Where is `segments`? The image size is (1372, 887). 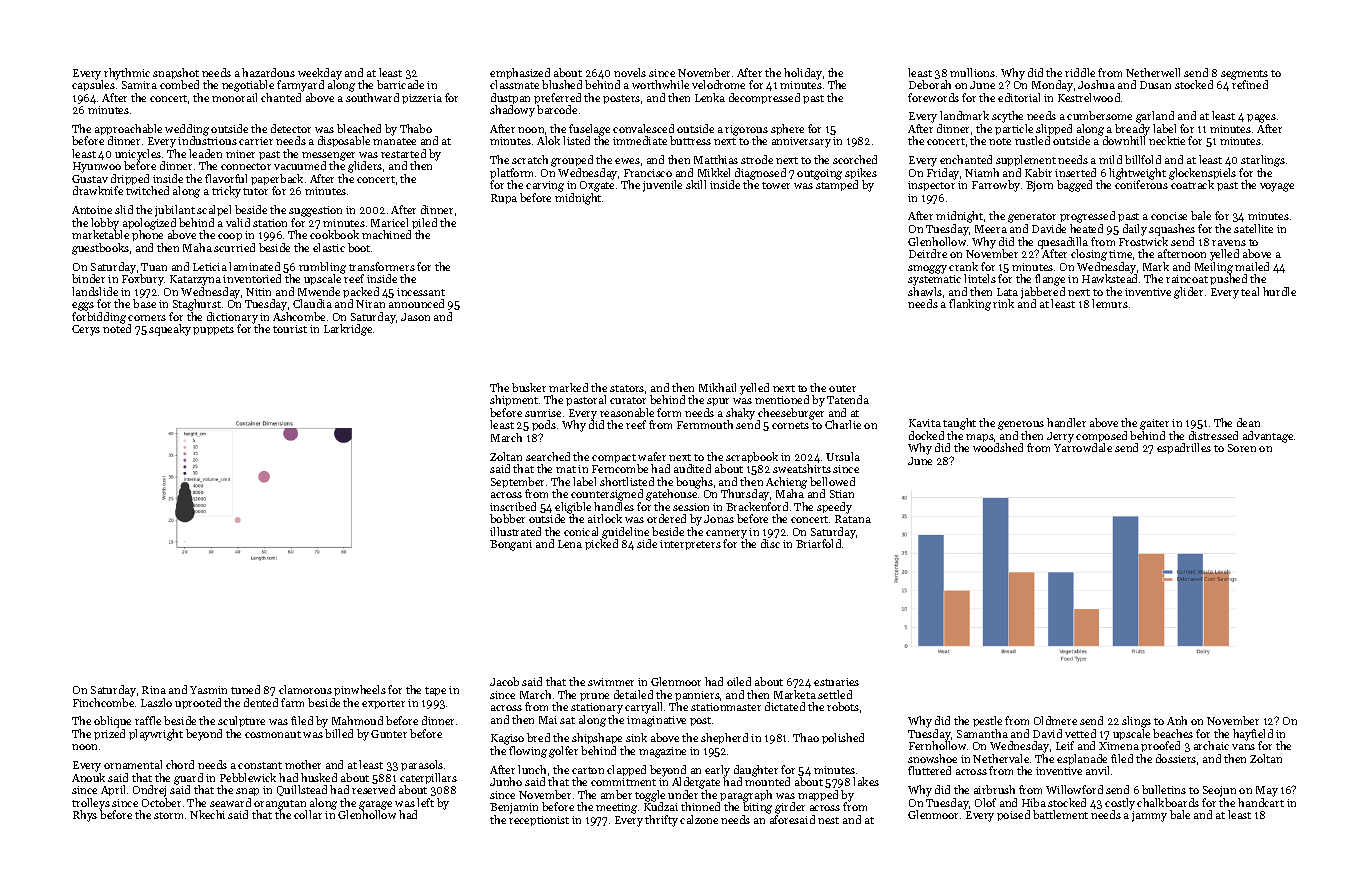 segments is located at coordinates (1244, 75).
